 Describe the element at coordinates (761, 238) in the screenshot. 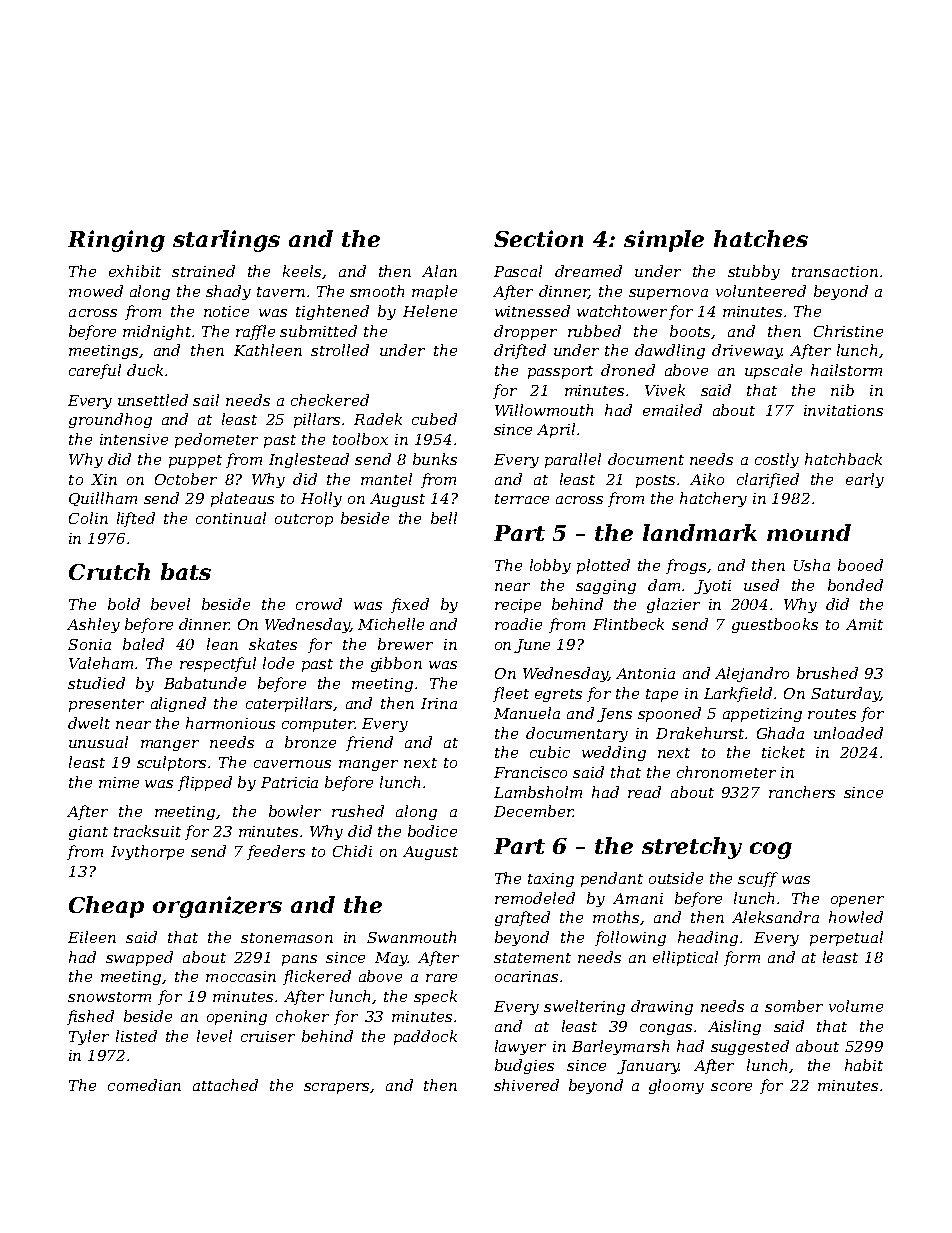

I see `hatches` at that location.
